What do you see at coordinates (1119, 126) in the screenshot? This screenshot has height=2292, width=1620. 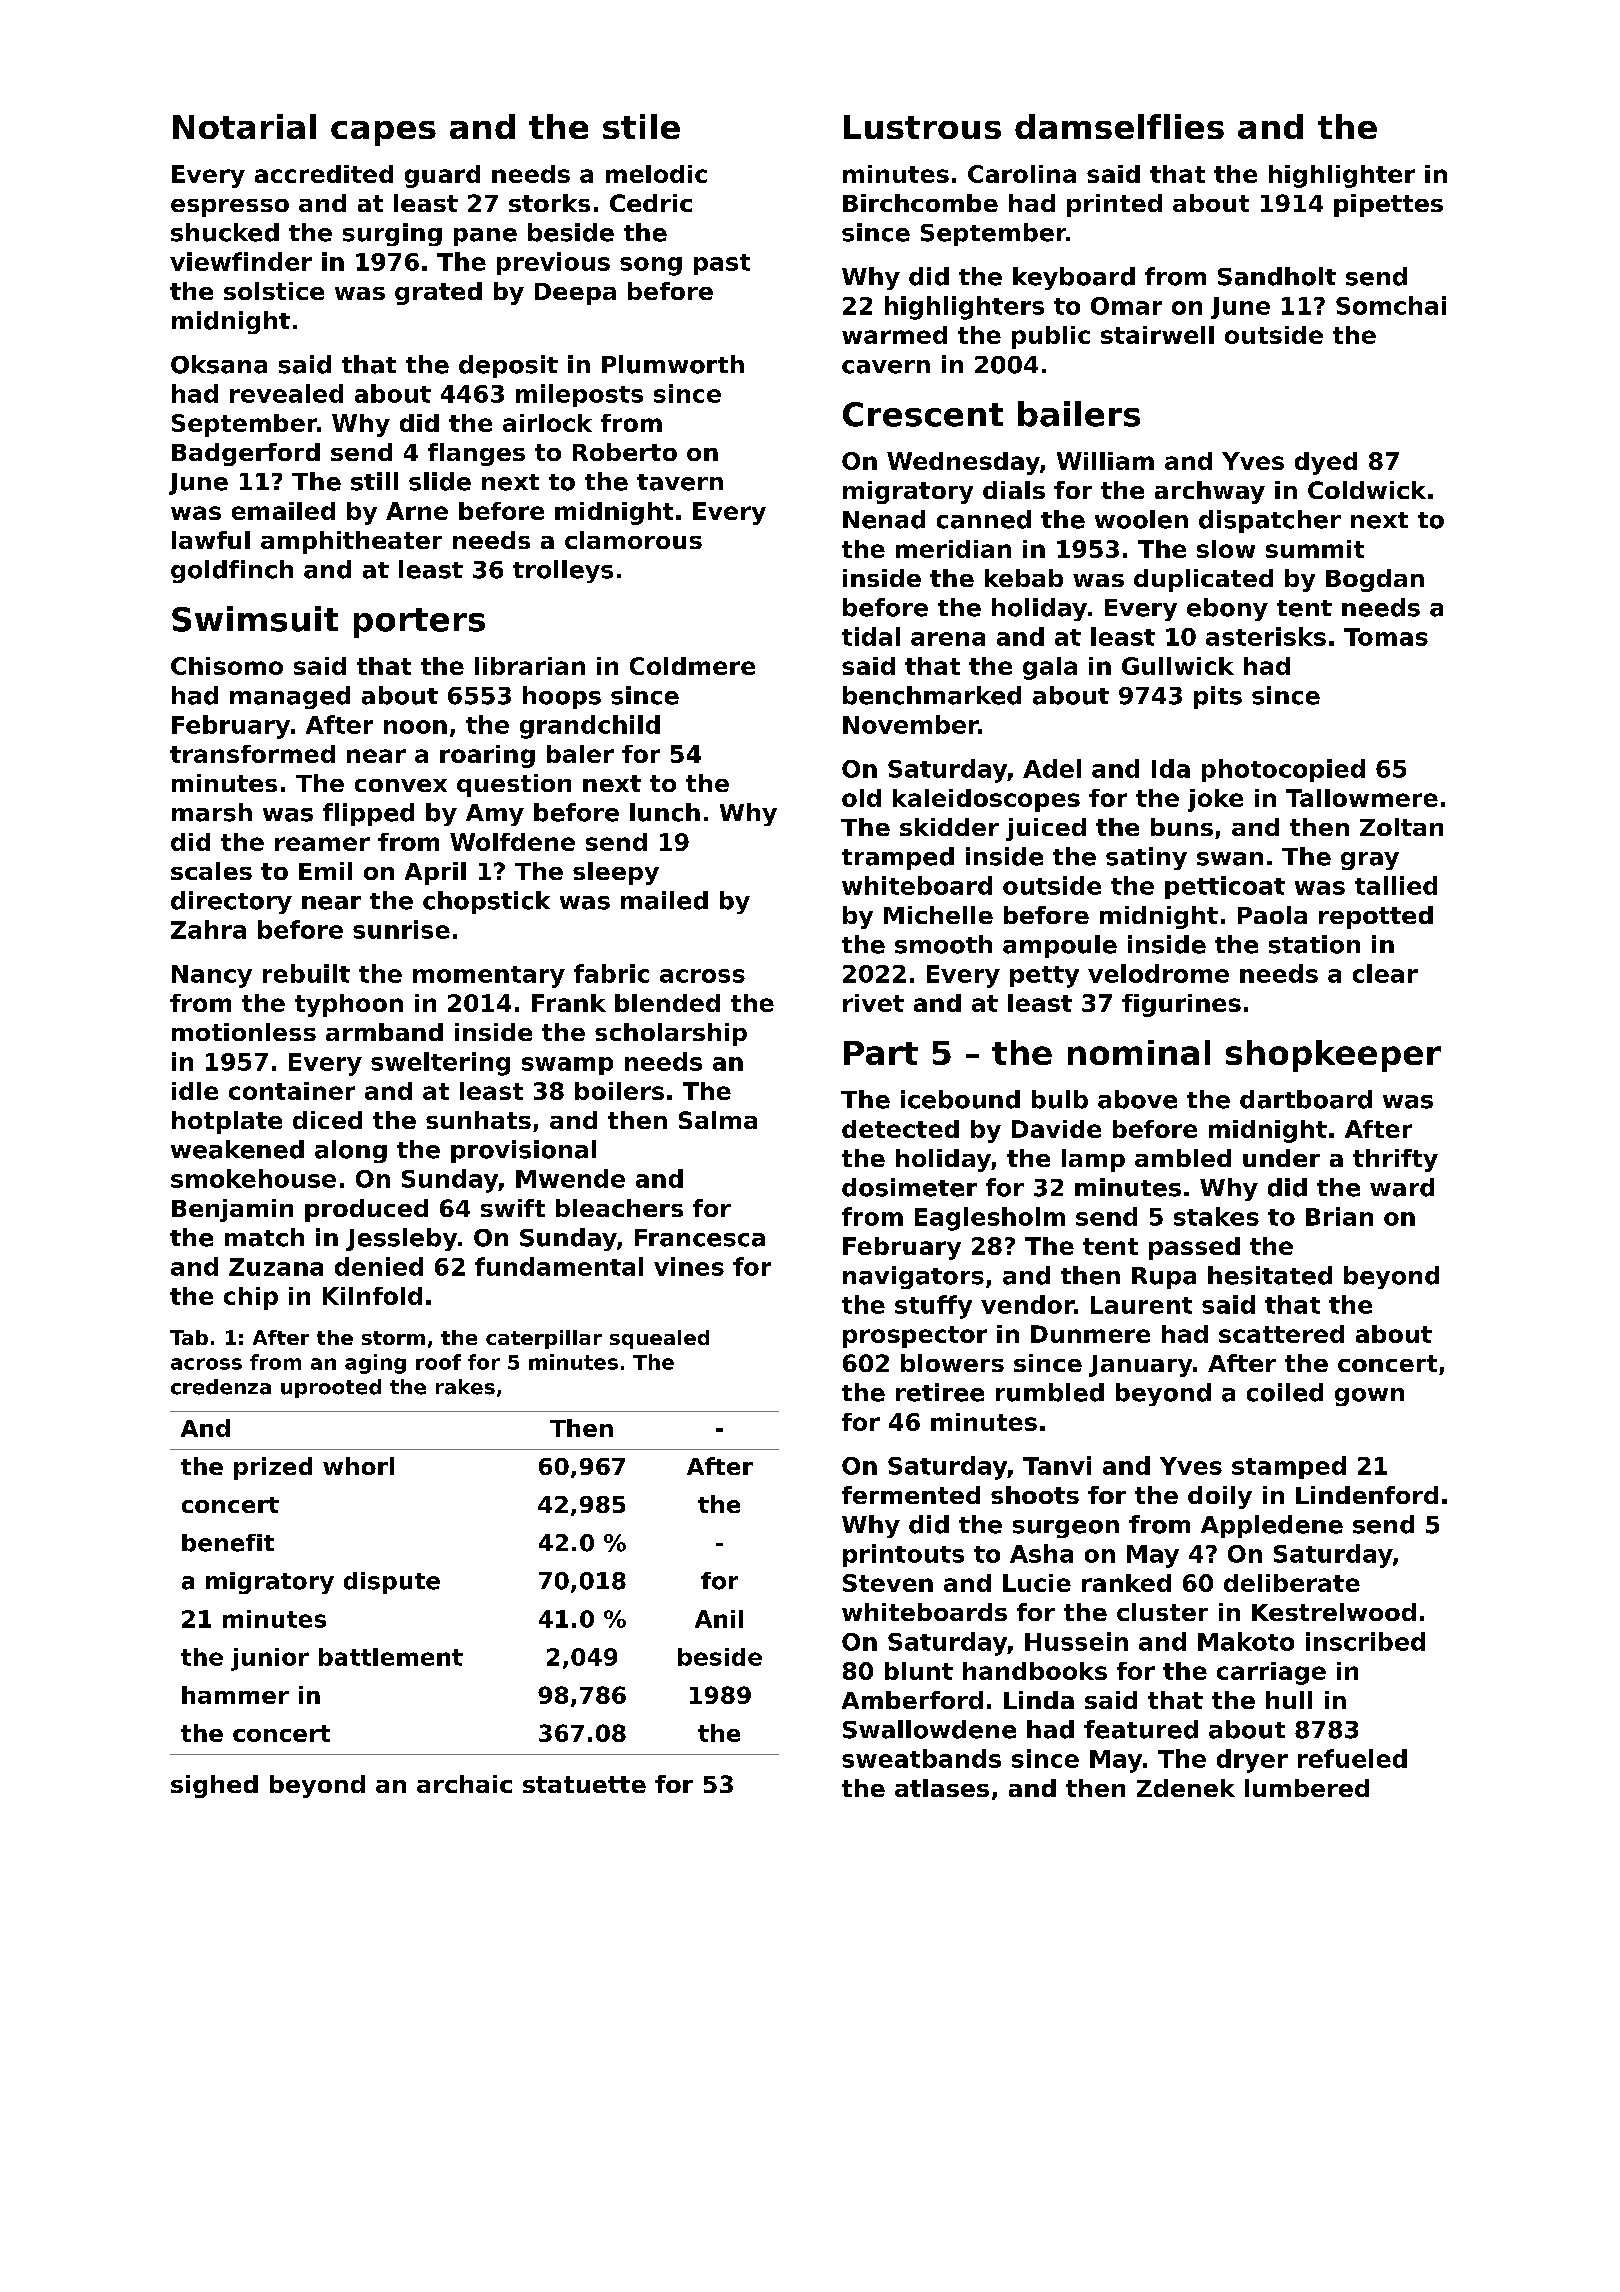 I see `damselflies` at bounding box center [1119, 126].
